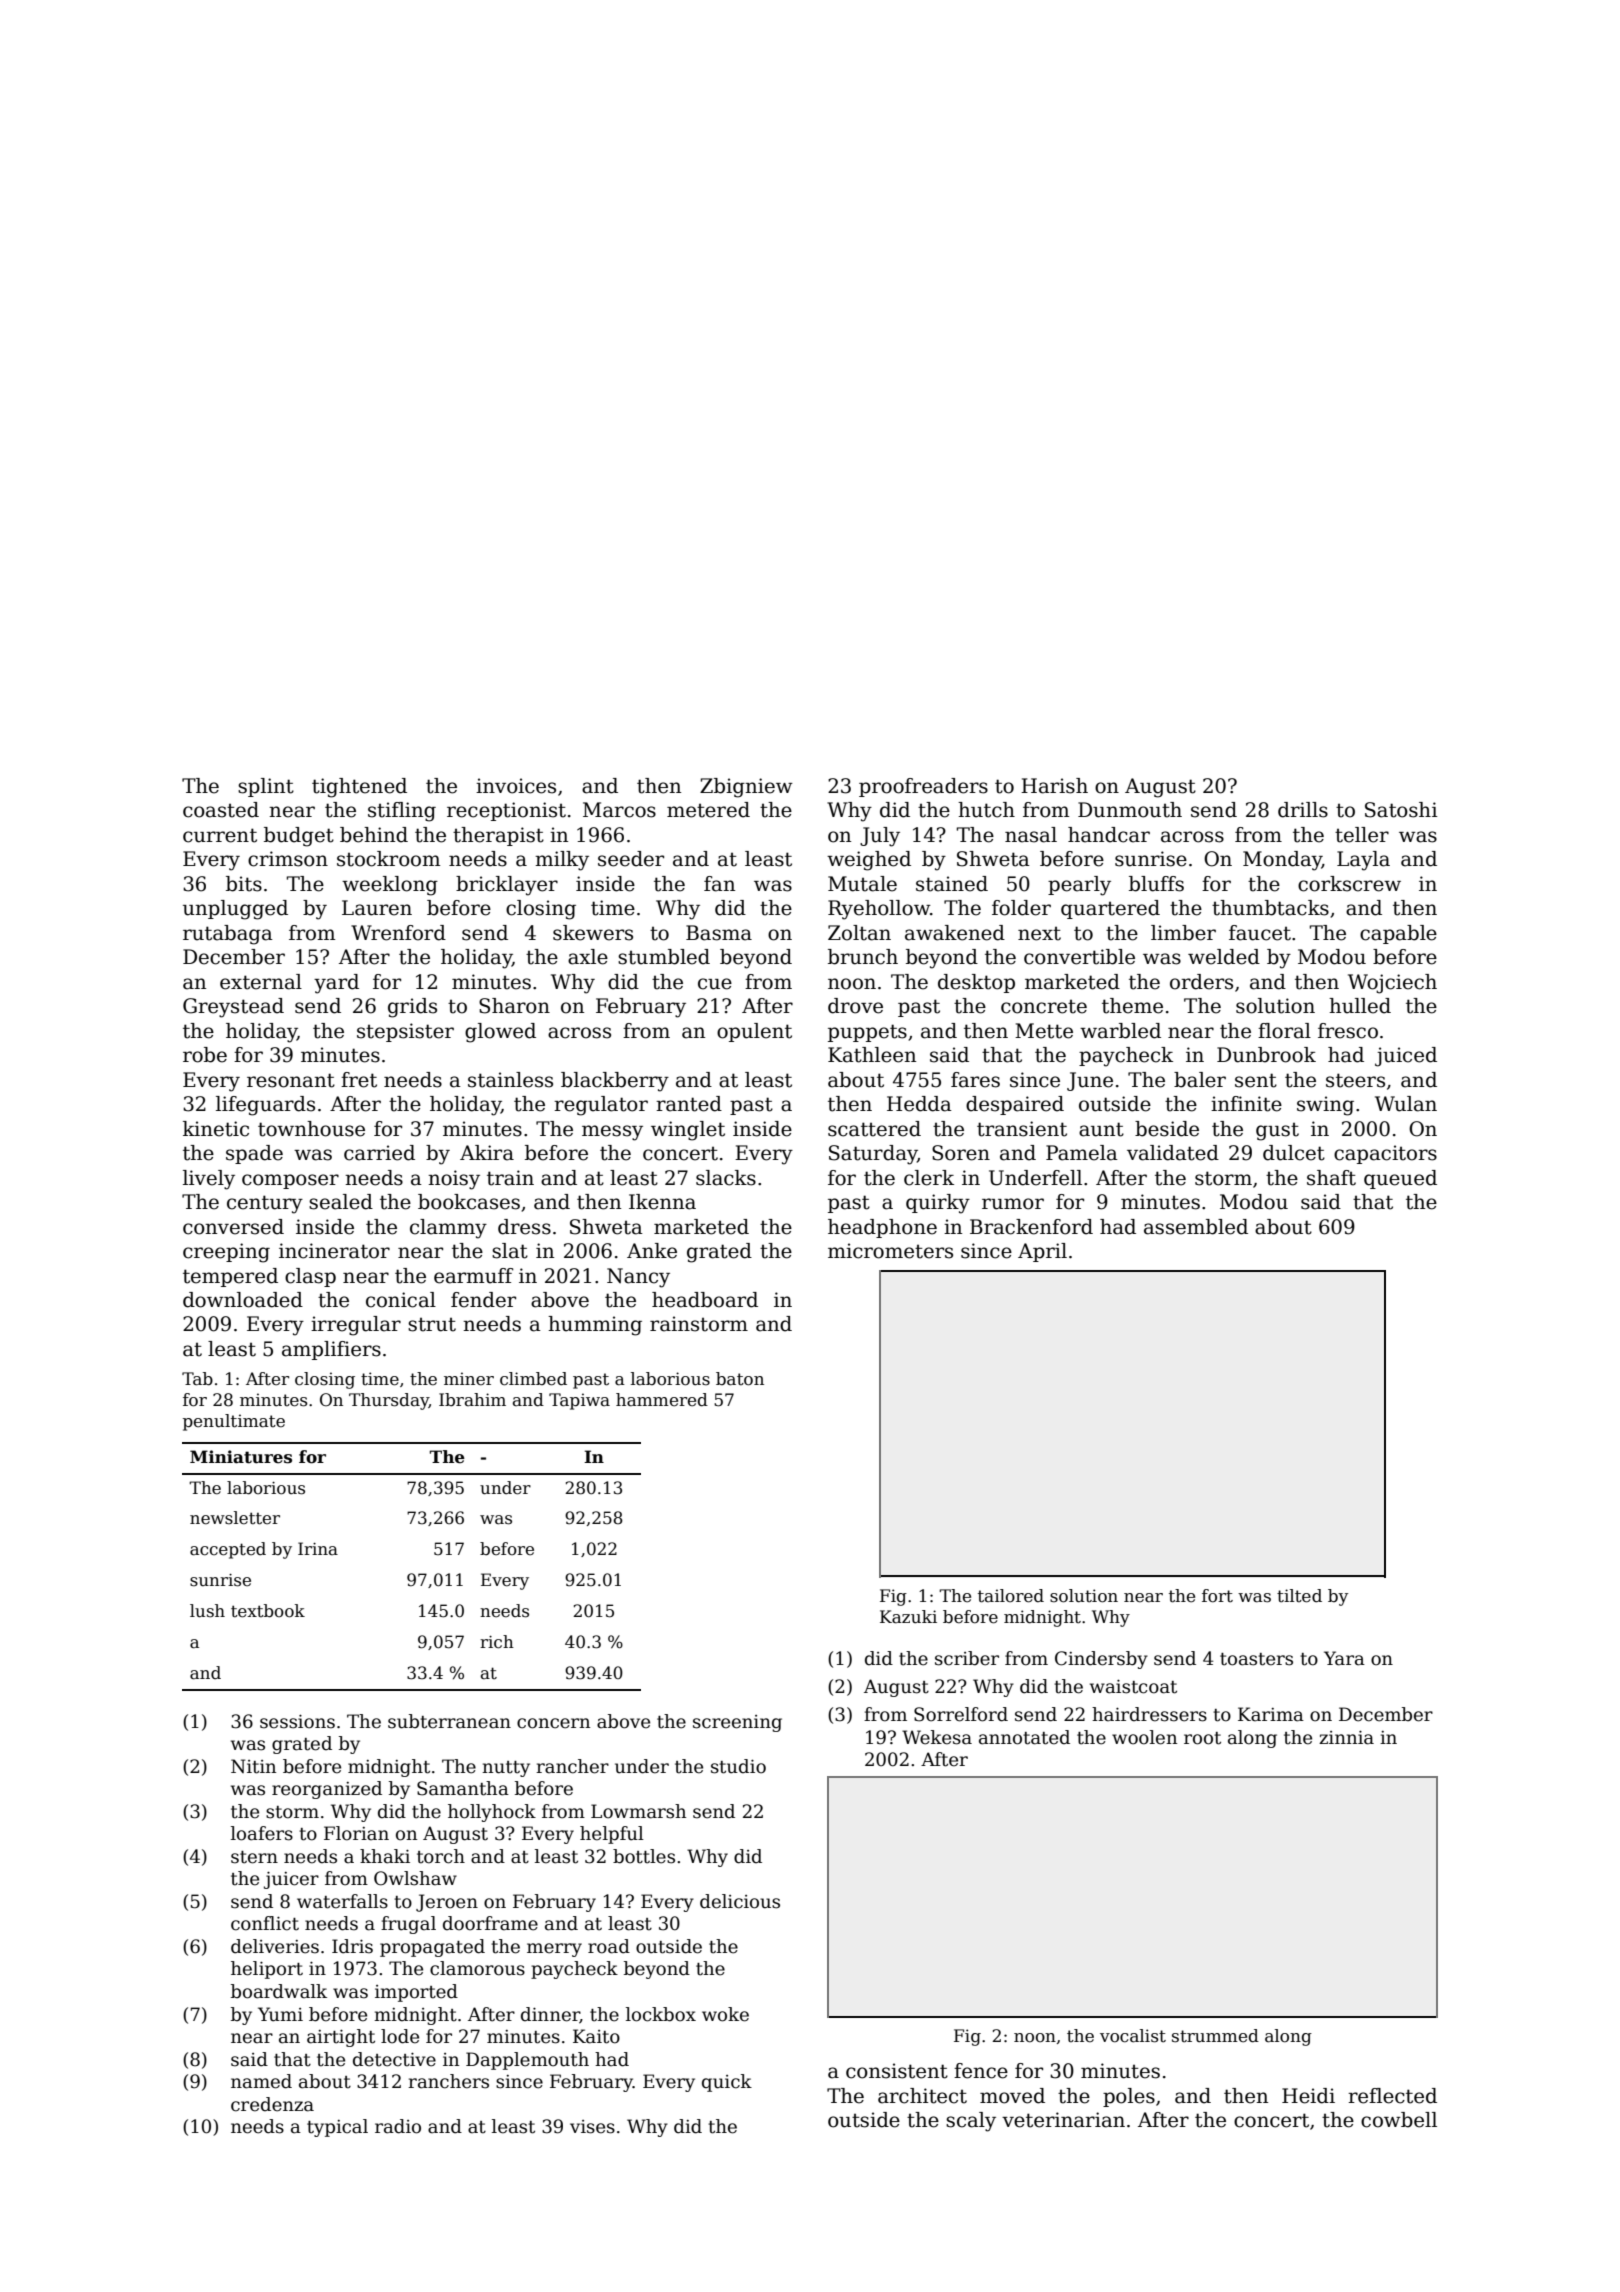 This image has height=2292, width=1620. I want to click on Kazuki, so click(908, 1617).
